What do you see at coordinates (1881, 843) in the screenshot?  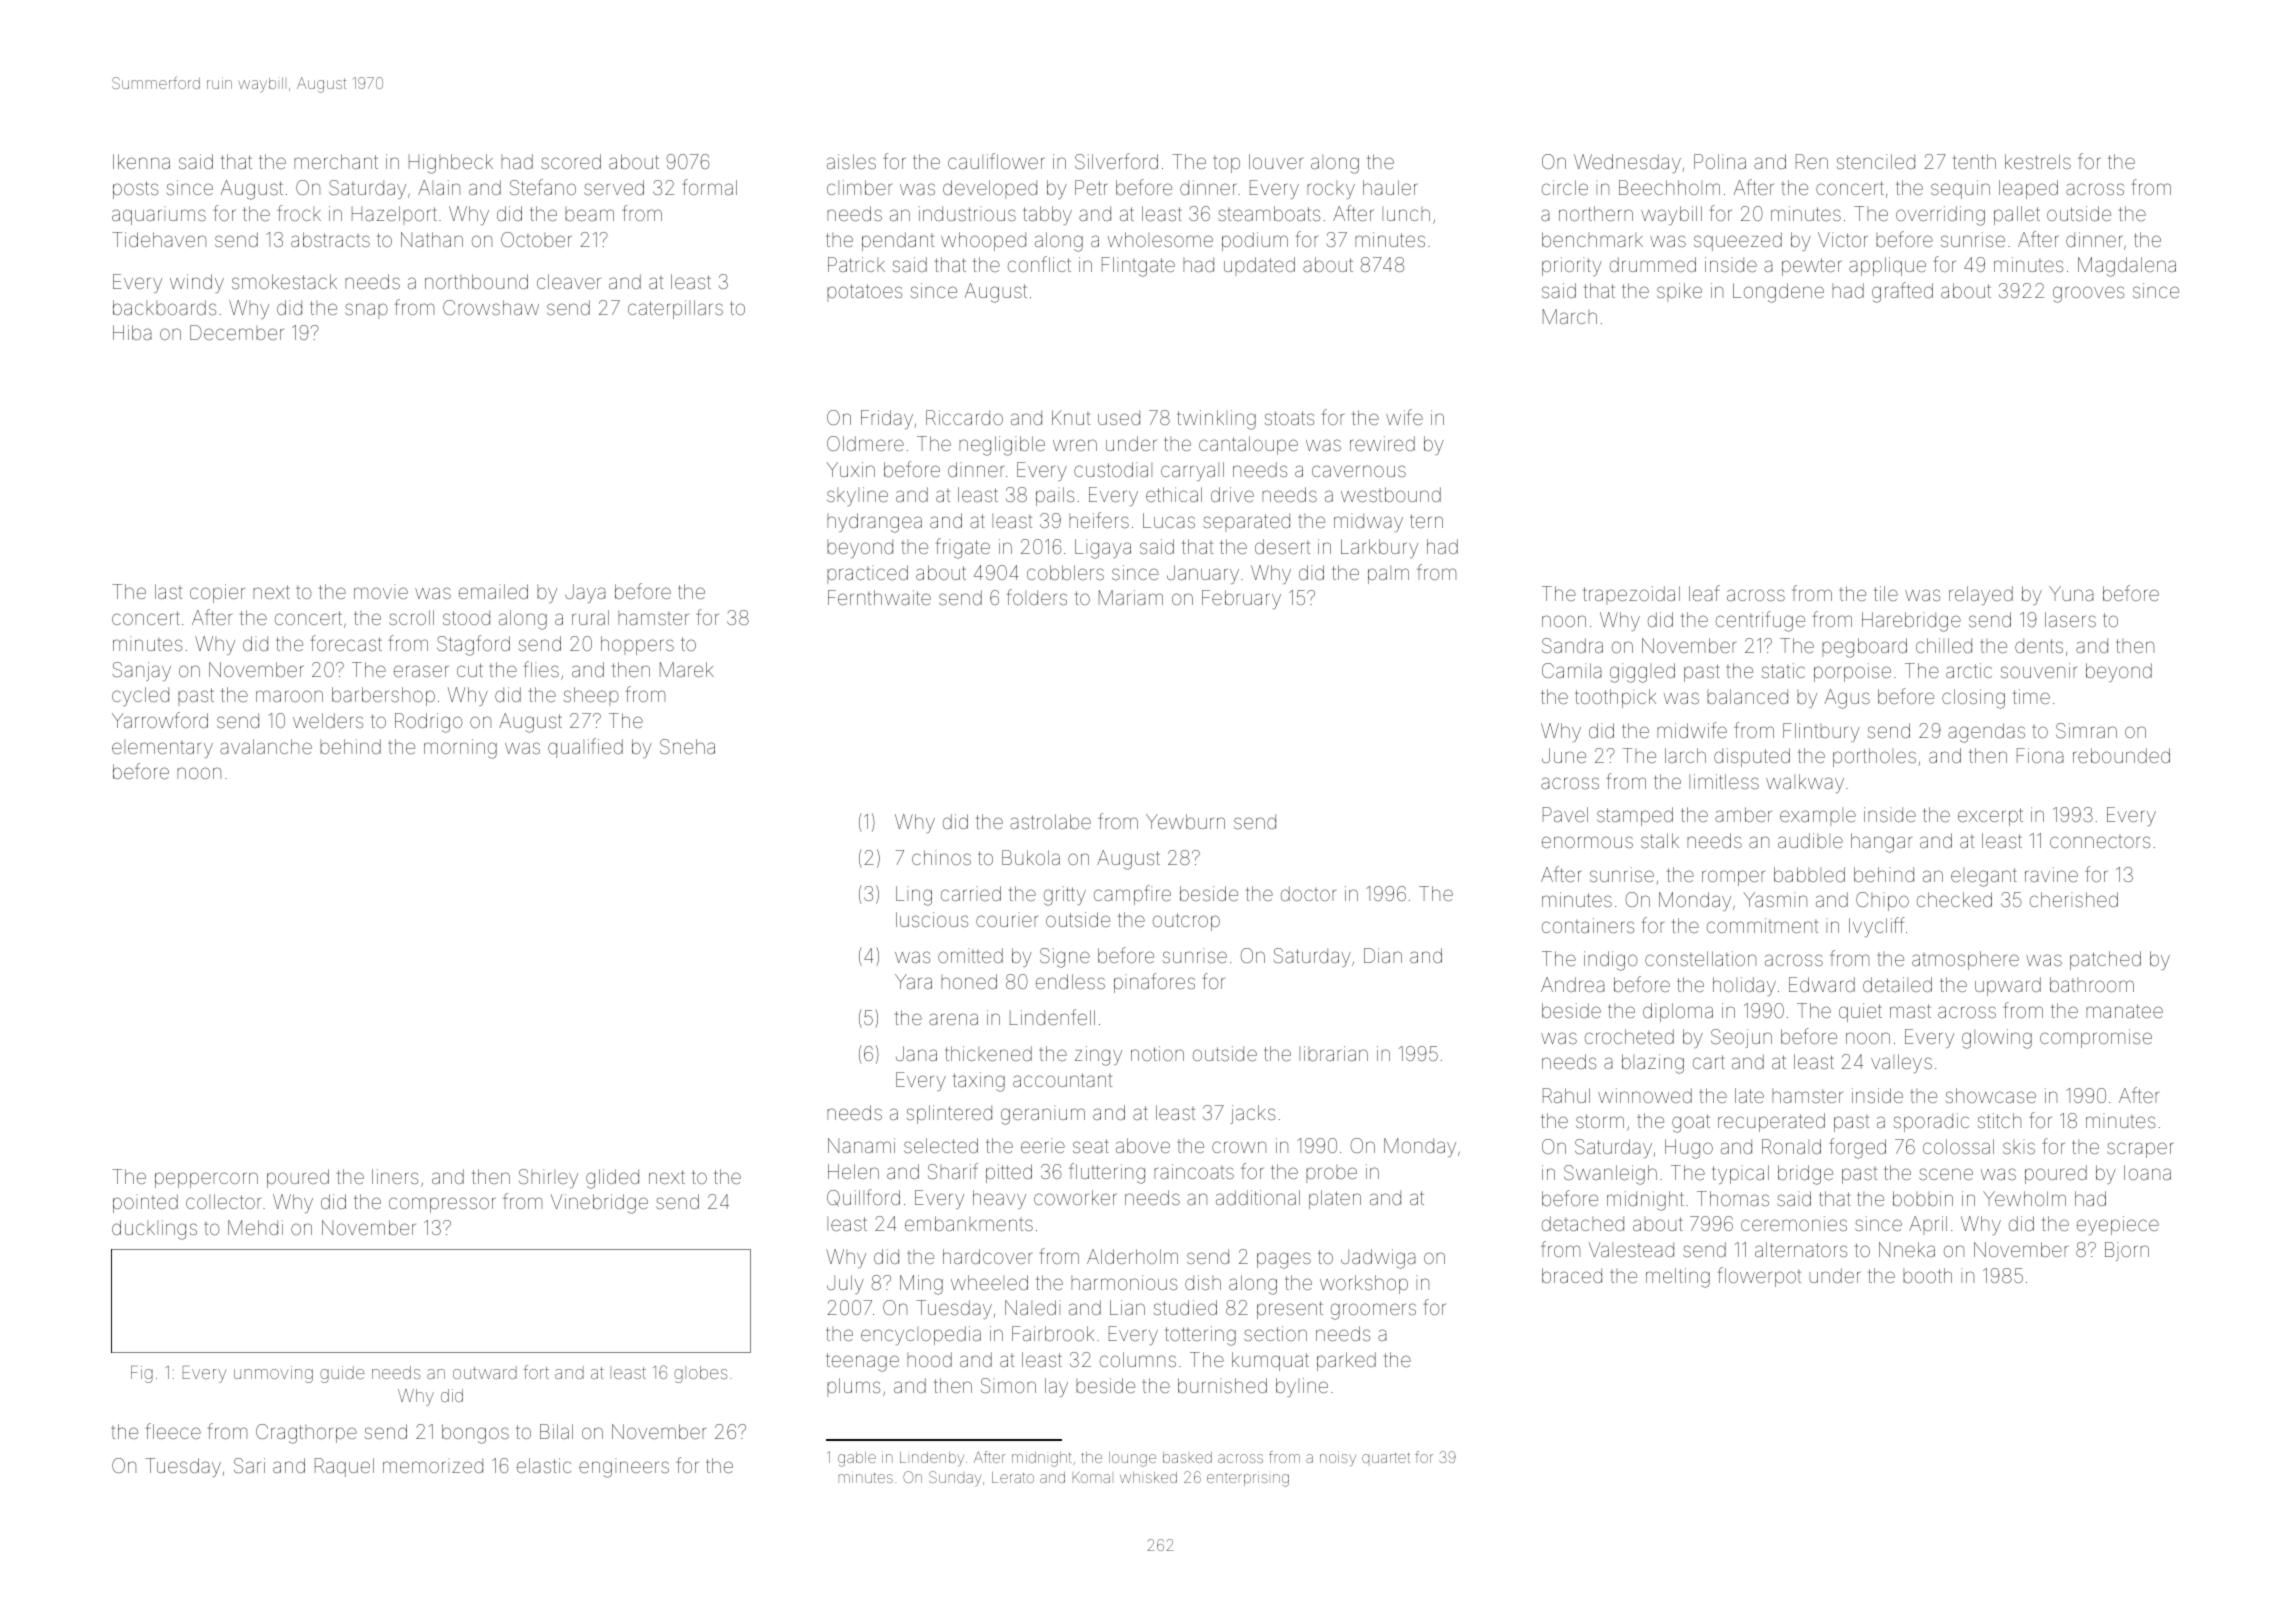 I see `hangar` at bounding box center [1881, 843].
